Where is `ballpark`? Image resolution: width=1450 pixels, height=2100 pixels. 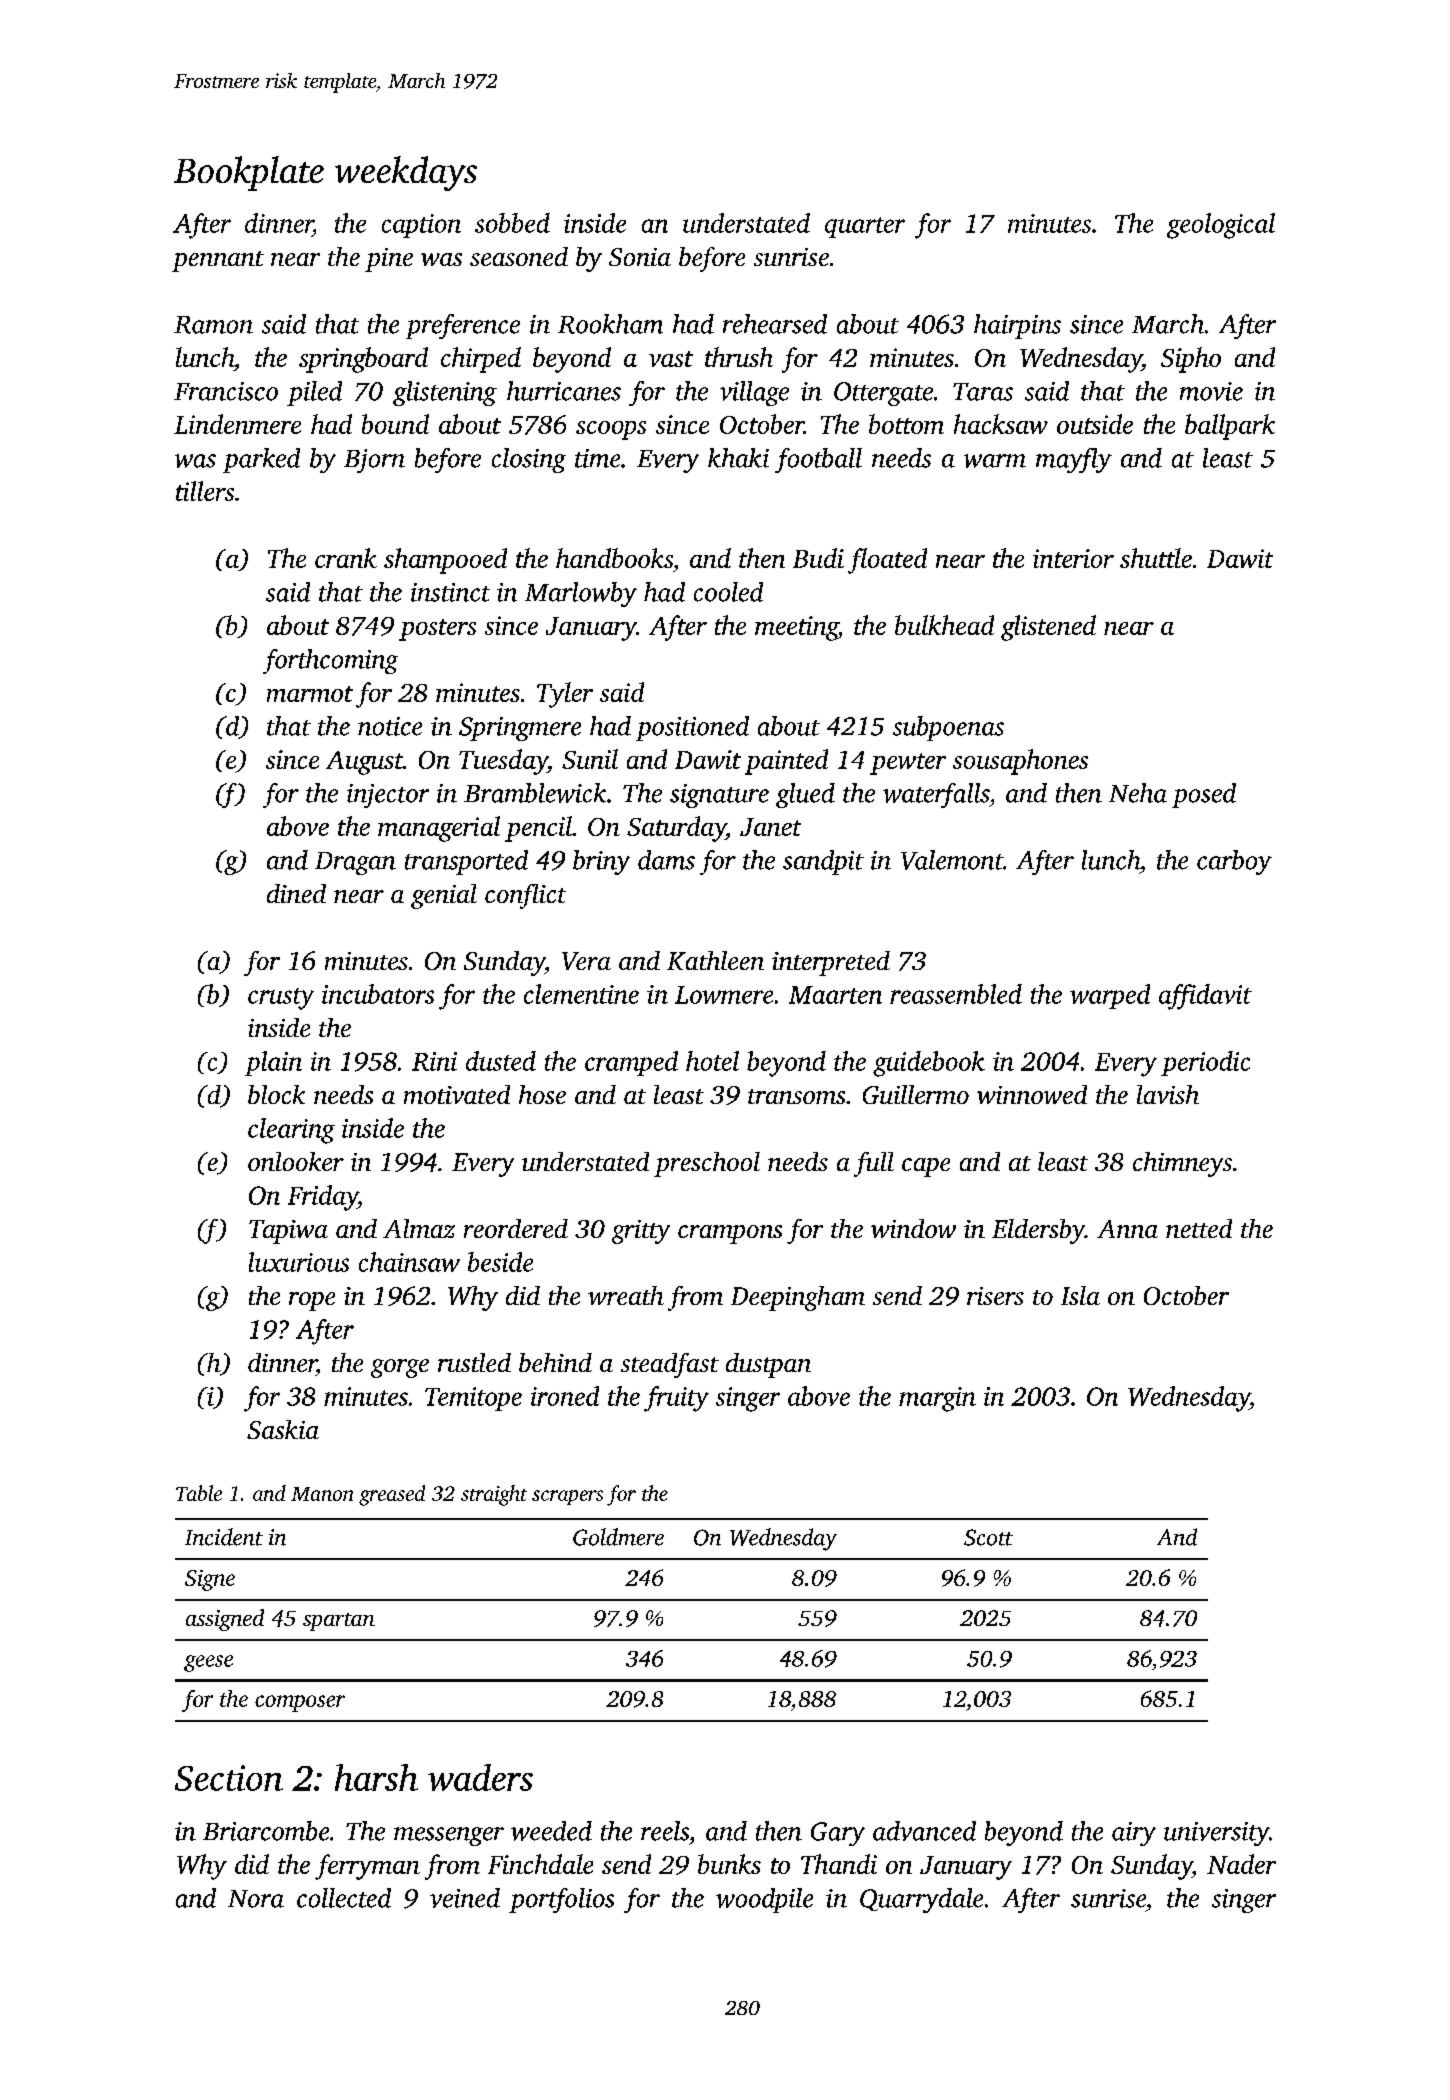 ballpark is located at coordinates (1230, 427).
